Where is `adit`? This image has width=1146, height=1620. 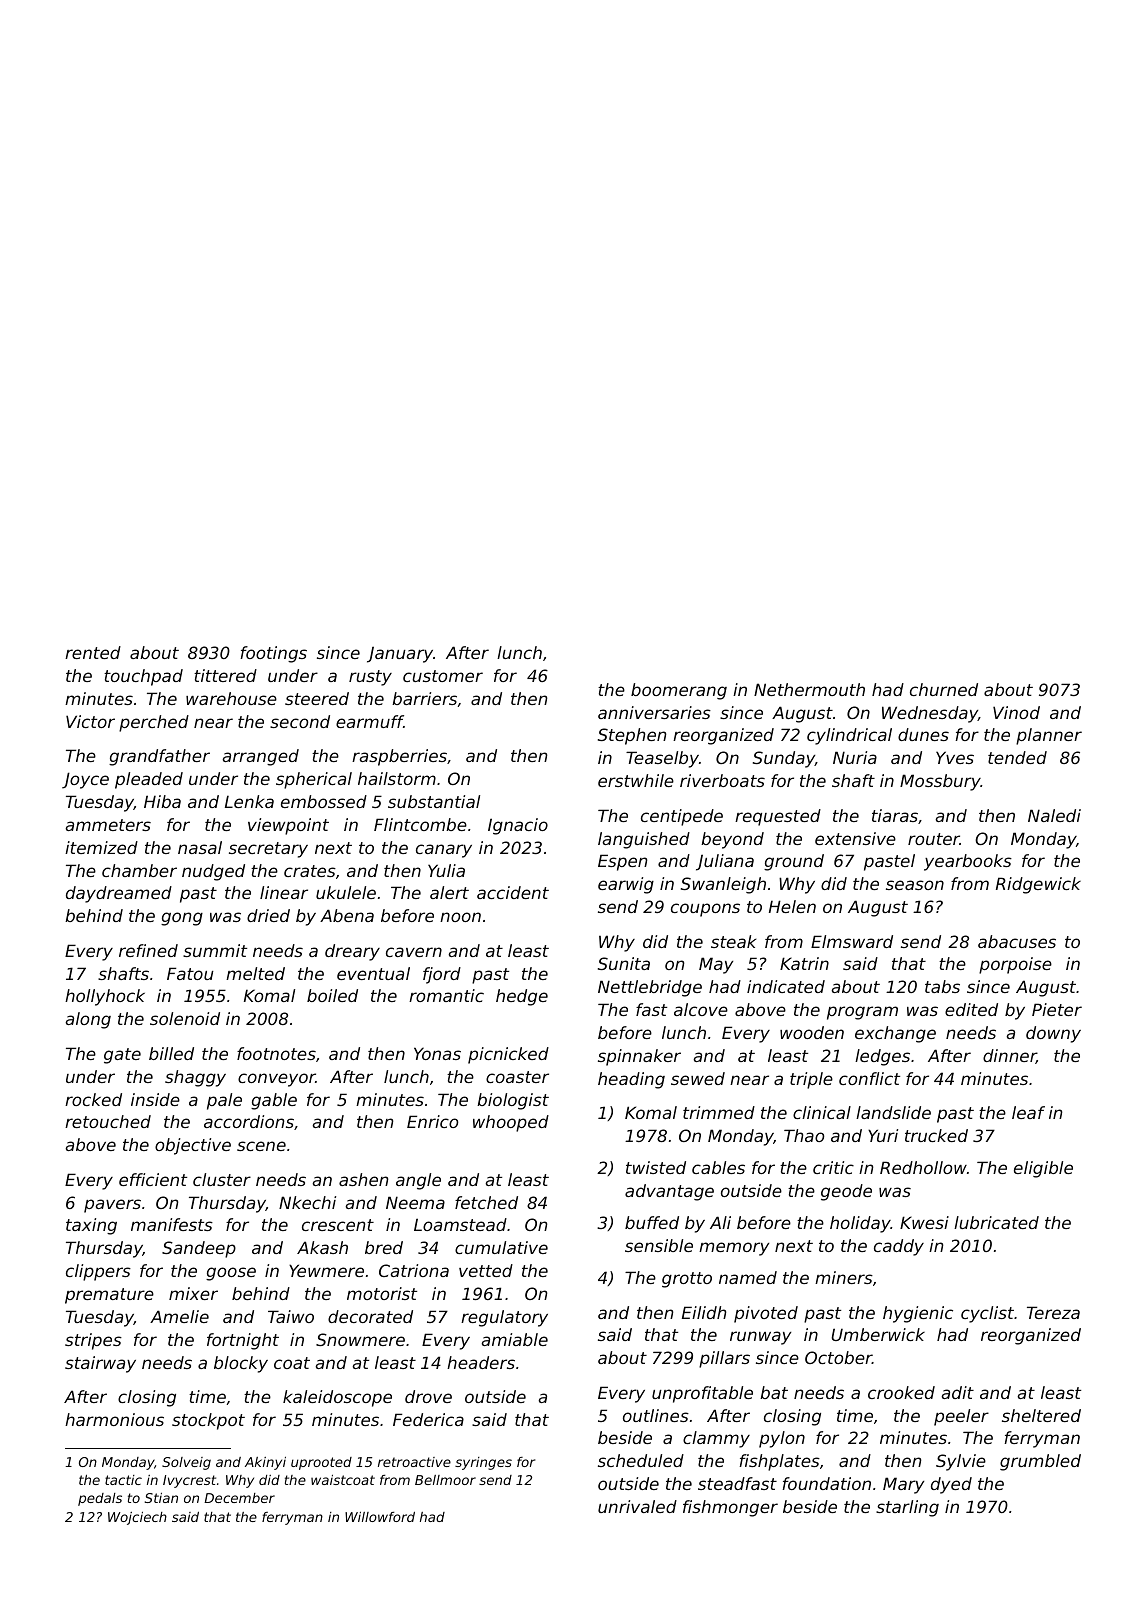 adit is located at coordinates (957, 1392).
